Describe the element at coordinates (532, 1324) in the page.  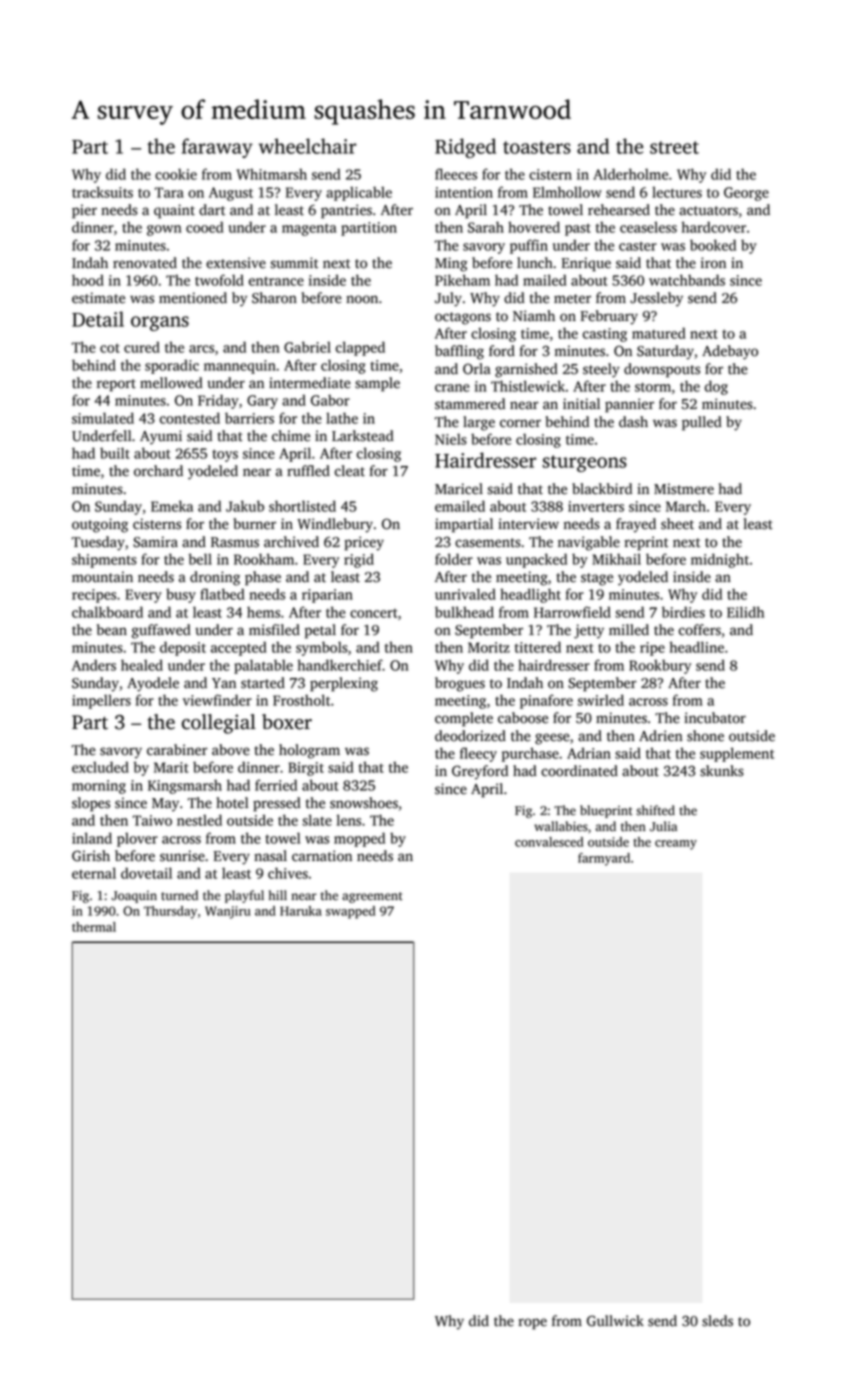
I see `rope` at that location.
